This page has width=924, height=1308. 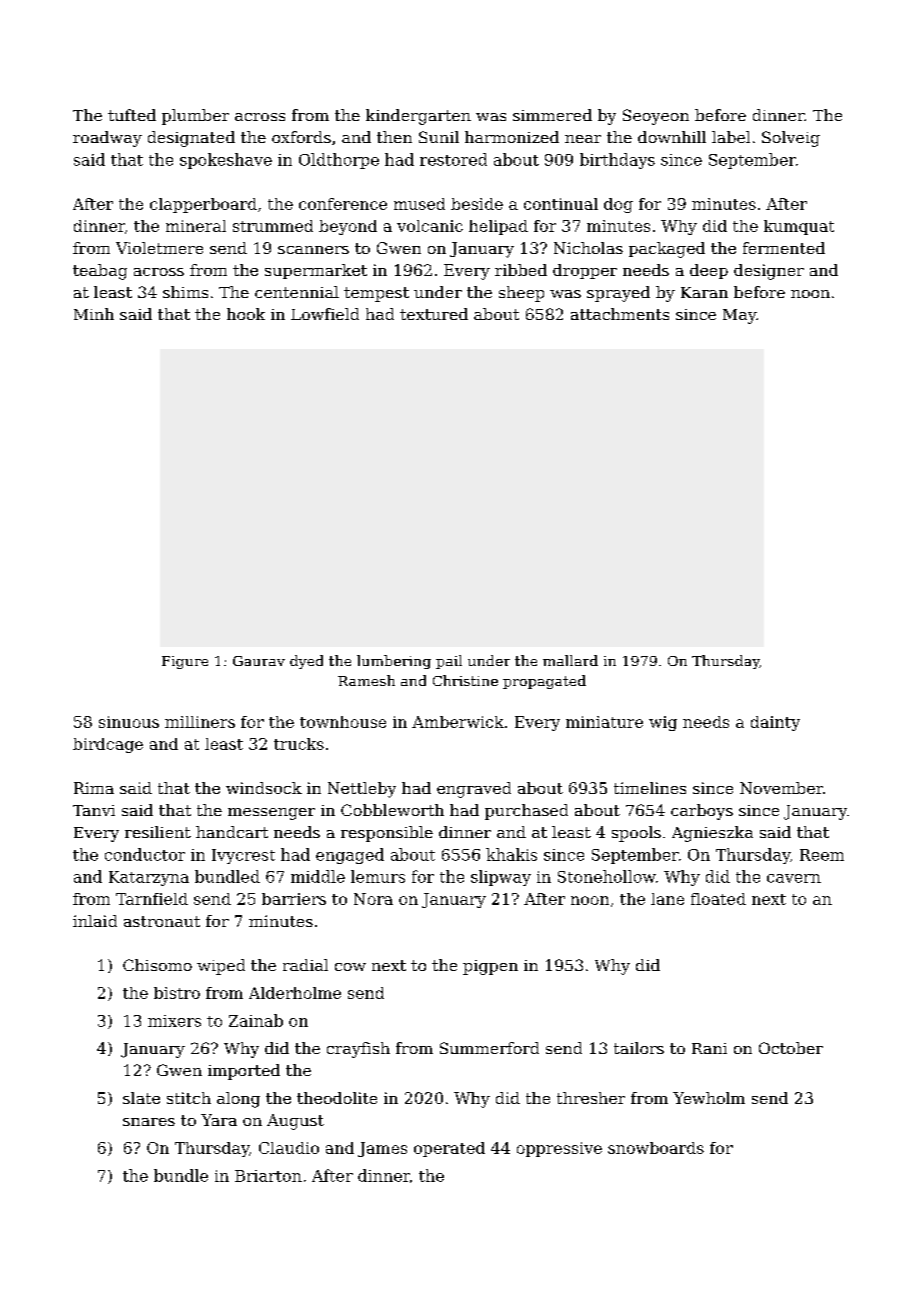 What do you see at coordinates (552, 115) in the page?
I see `simmered` at bounding box center [552, 115].
